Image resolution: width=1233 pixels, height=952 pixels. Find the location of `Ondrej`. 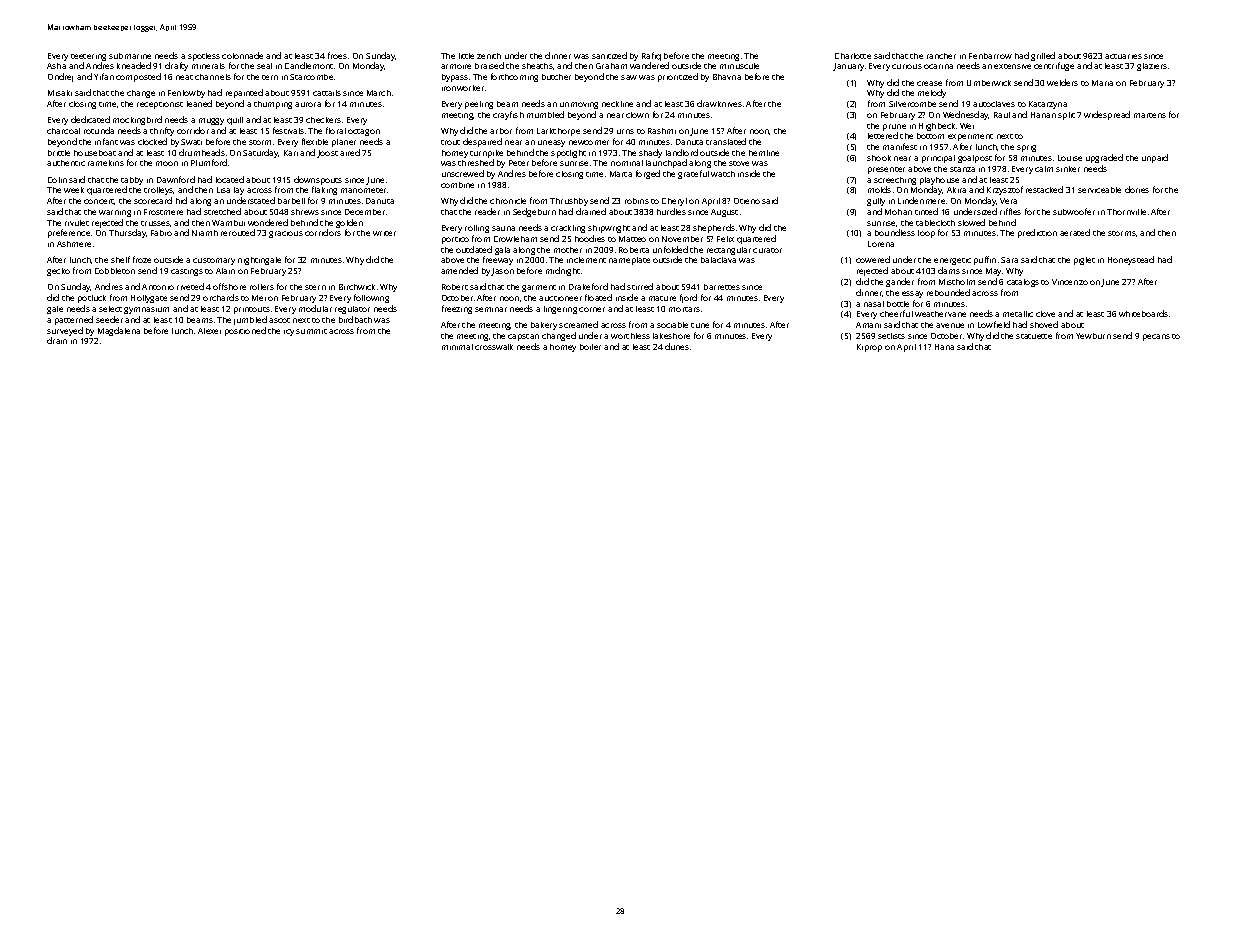

Ondrej is located at coordinates (60, 77).
